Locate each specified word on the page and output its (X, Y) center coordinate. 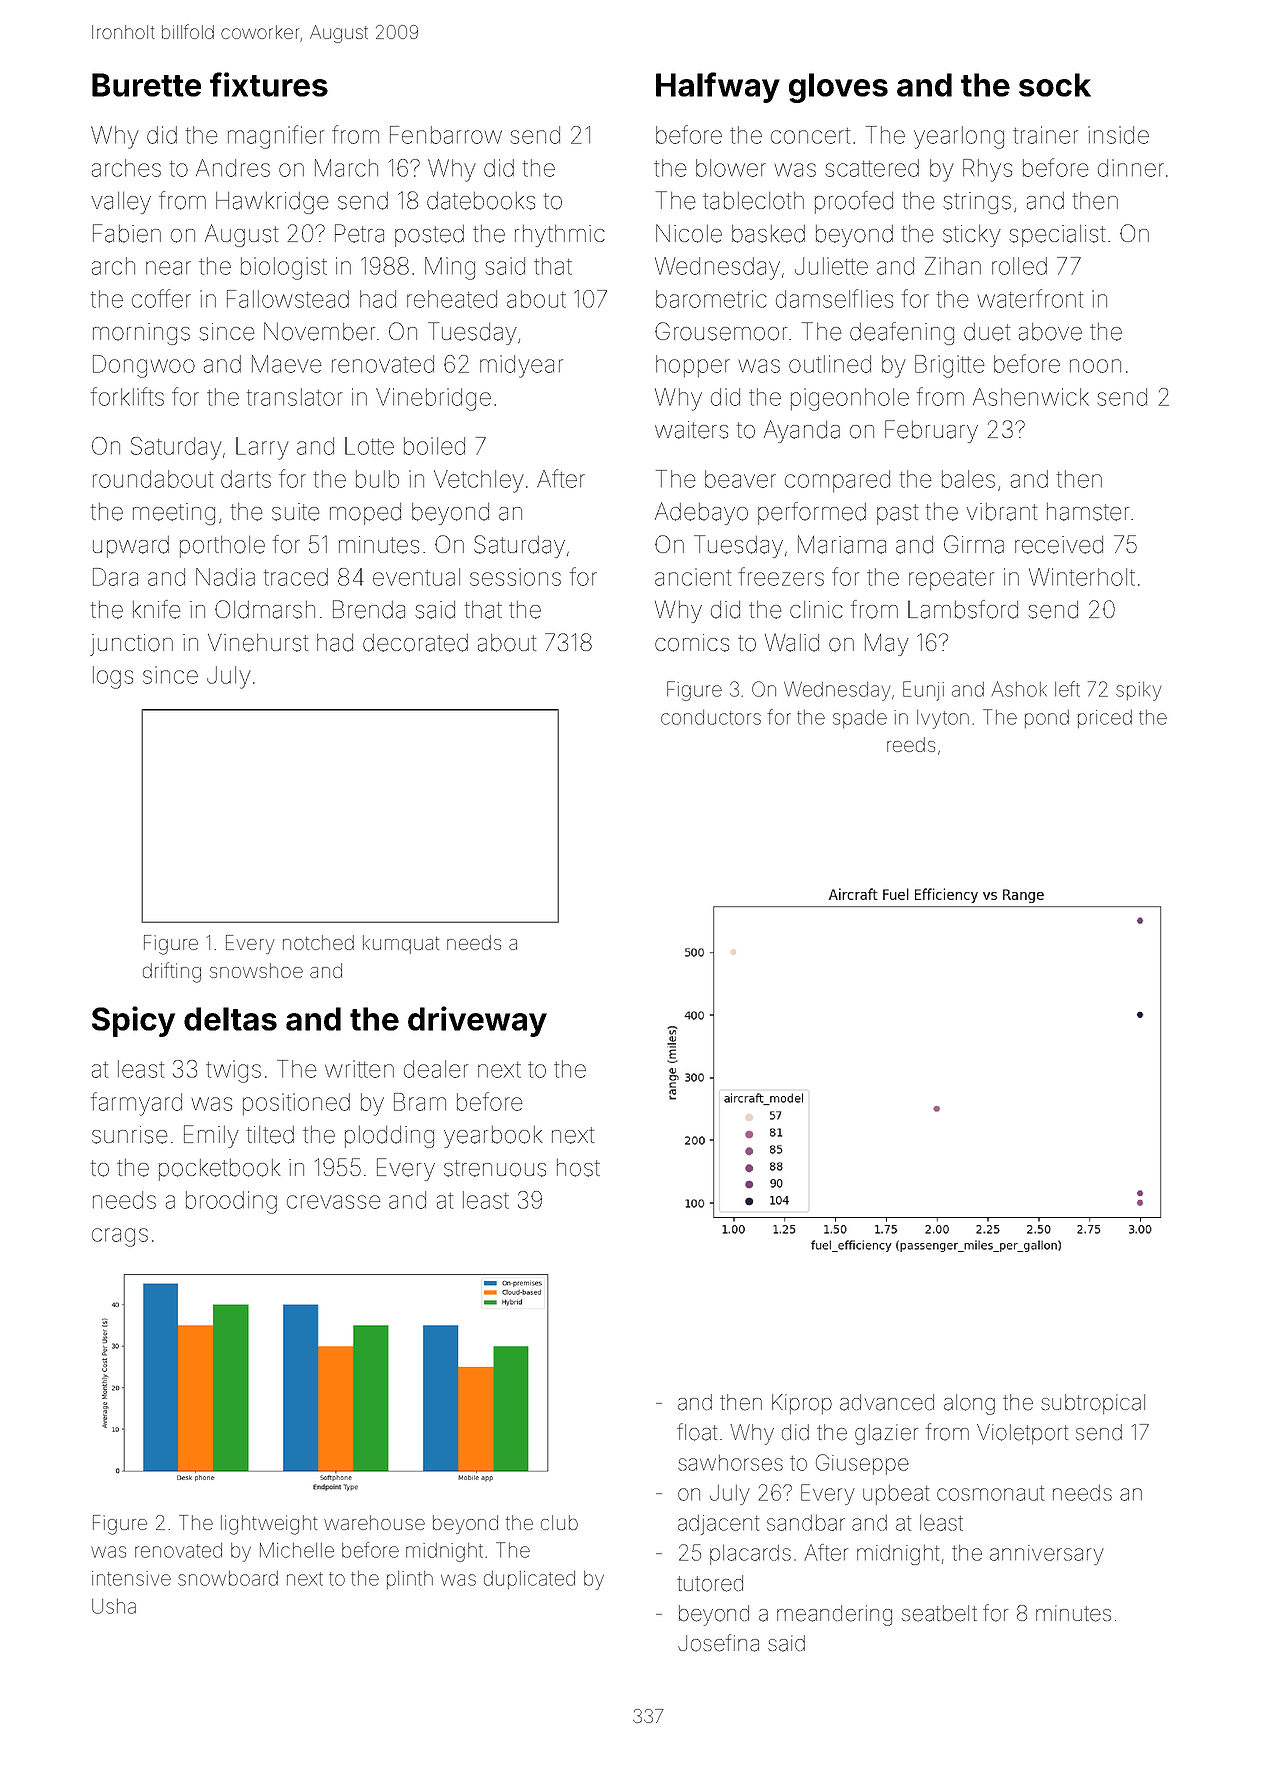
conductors (711, 717)
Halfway (718, 87)
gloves (838, 88)
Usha (114, 1606)
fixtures (269, 84)
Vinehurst (258, 642)
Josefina (718, 1643)
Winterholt (1082, 577)
